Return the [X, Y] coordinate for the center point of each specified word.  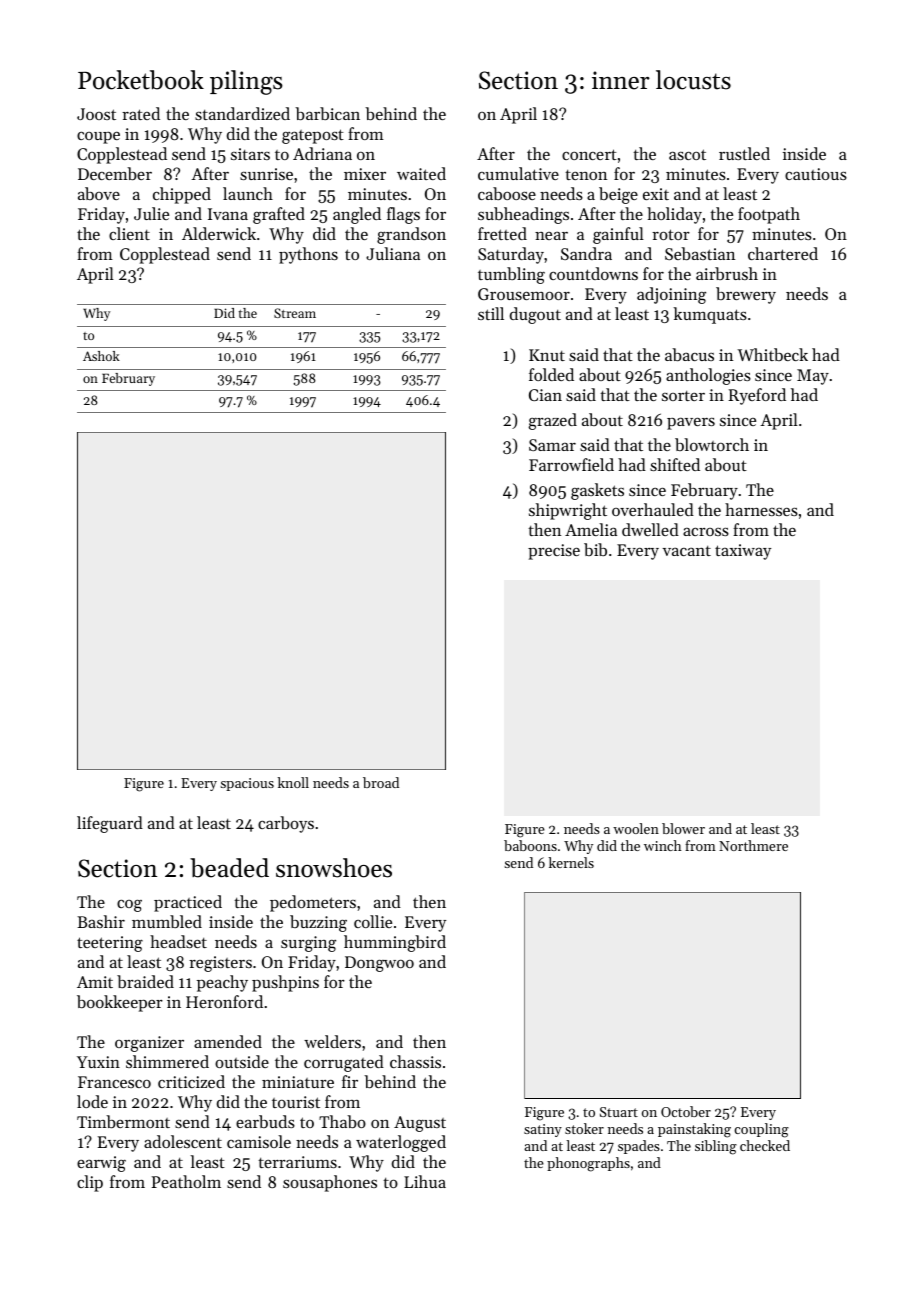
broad [381, 782]
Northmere [753, 845]
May [813, 377]
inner [621, 80]
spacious [247, 784]
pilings [246, 82]
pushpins [285, 983]
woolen [636, 828]
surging [308, 944]
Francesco [114, 1082]
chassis [415, 1061]
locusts [693, 80]
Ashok [101, 356]
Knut [547, 355]
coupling [761, 1130]
